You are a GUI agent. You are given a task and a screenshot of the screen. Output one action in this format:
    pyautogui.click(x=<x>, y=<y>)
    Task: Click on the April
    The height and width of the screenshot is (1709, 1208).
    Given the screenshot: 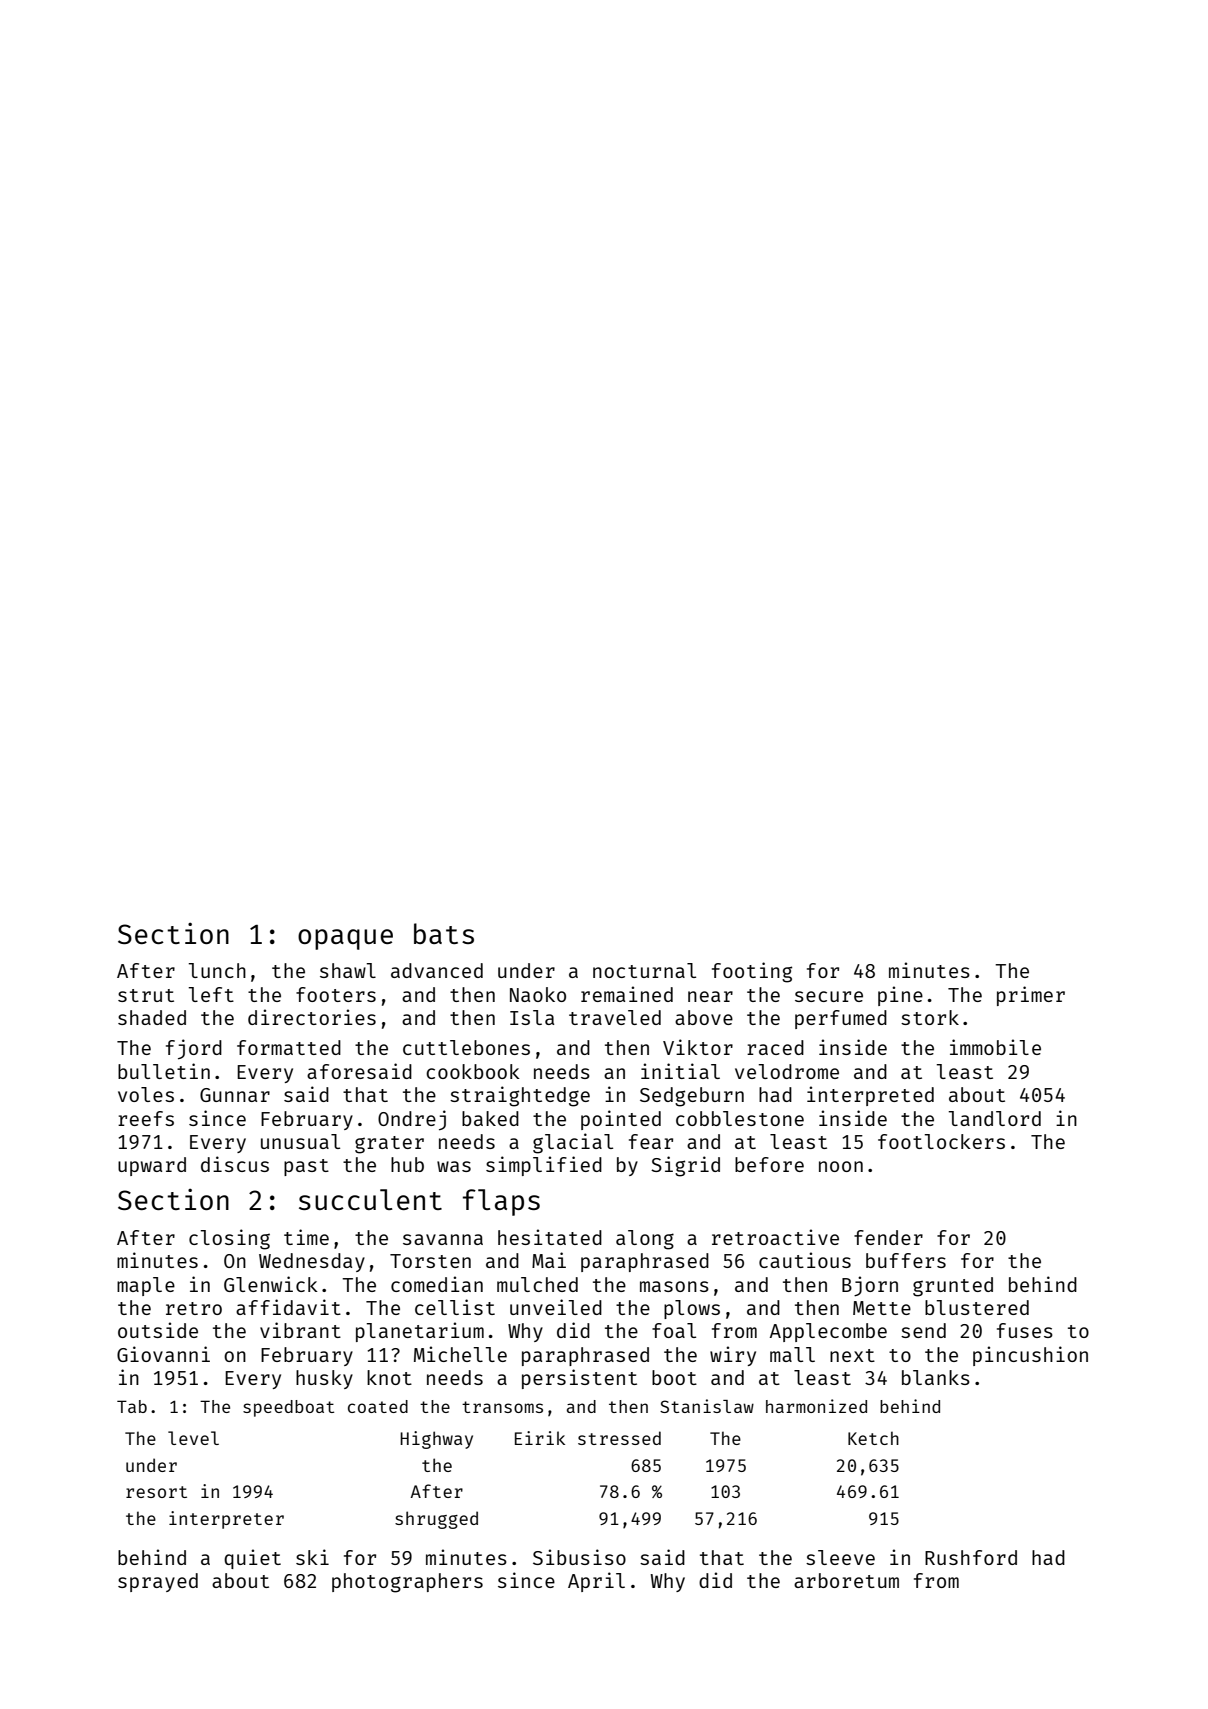 What is the action you would take?
    pyautogui.click(x=596, y=1582)
